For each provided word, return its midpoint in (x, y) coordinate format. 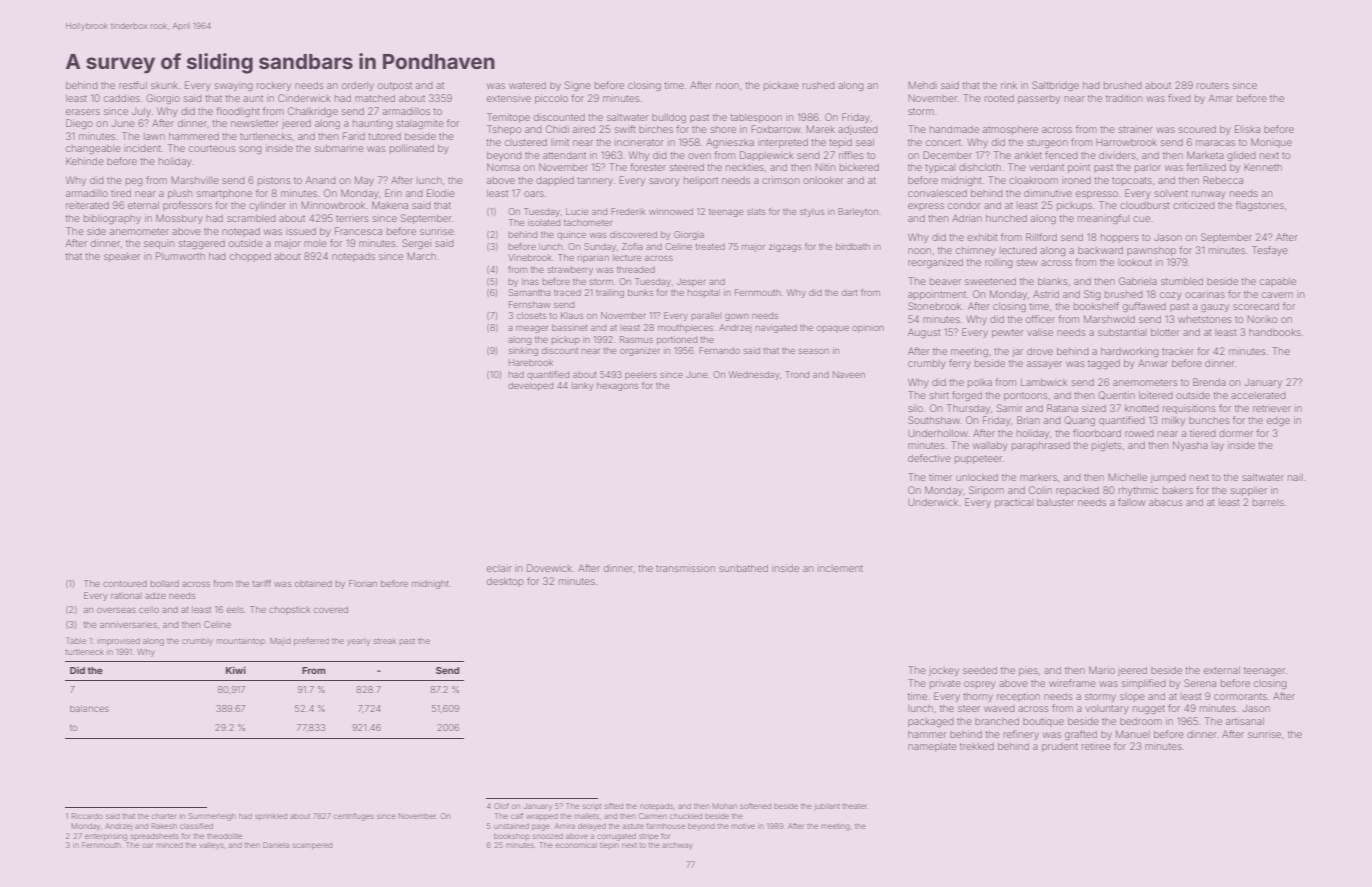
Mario (1102, 670)
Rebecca (1223, 180)
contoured (125, 583)
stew (1027, 262)
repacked (1077, 491)
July (141, 112)
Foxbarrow (775, 129)
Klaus (572, 315)
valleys (211, 846)
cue (1141, 219)
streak (385, 641)
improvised (119, 642)
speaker (122, 257)
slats (756, 211)
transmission (685, 568)
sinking (523, 351)
